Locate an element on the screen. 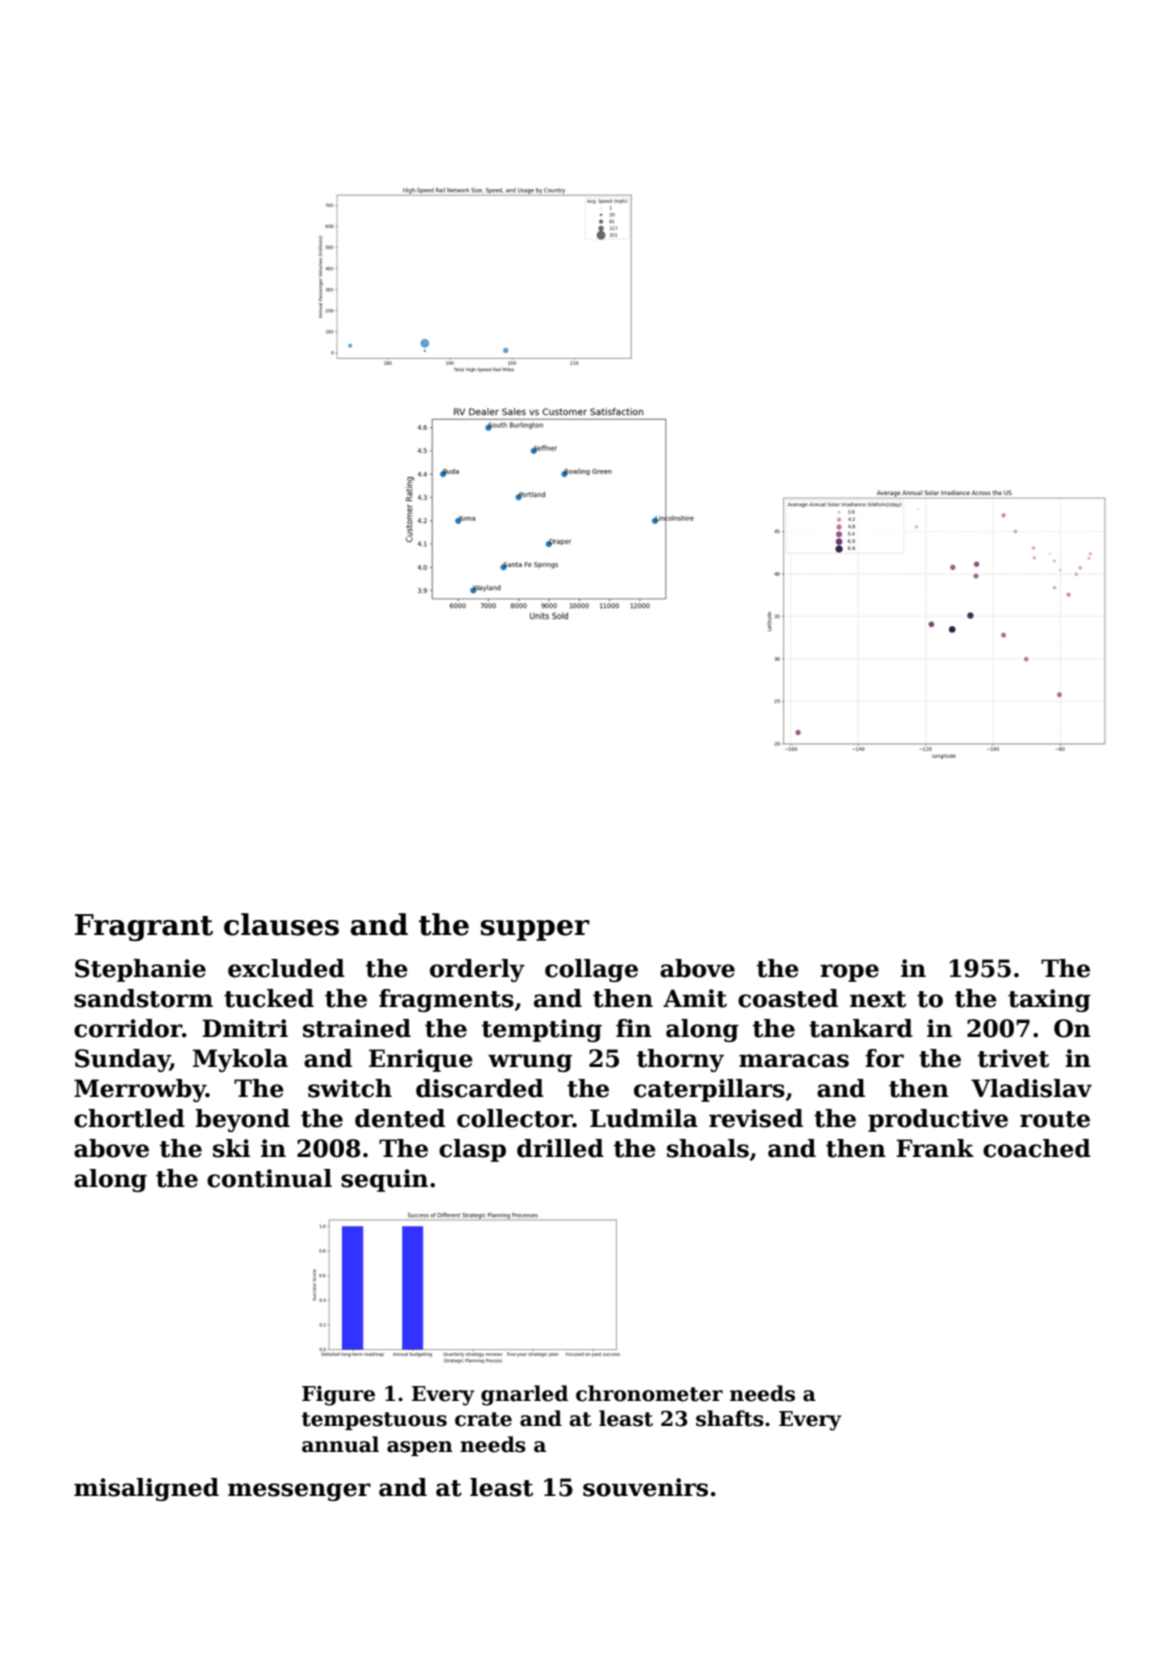 The height and width of the screenshot is (1654, 1165). chronometer is located at coordinates (649, 1393).
